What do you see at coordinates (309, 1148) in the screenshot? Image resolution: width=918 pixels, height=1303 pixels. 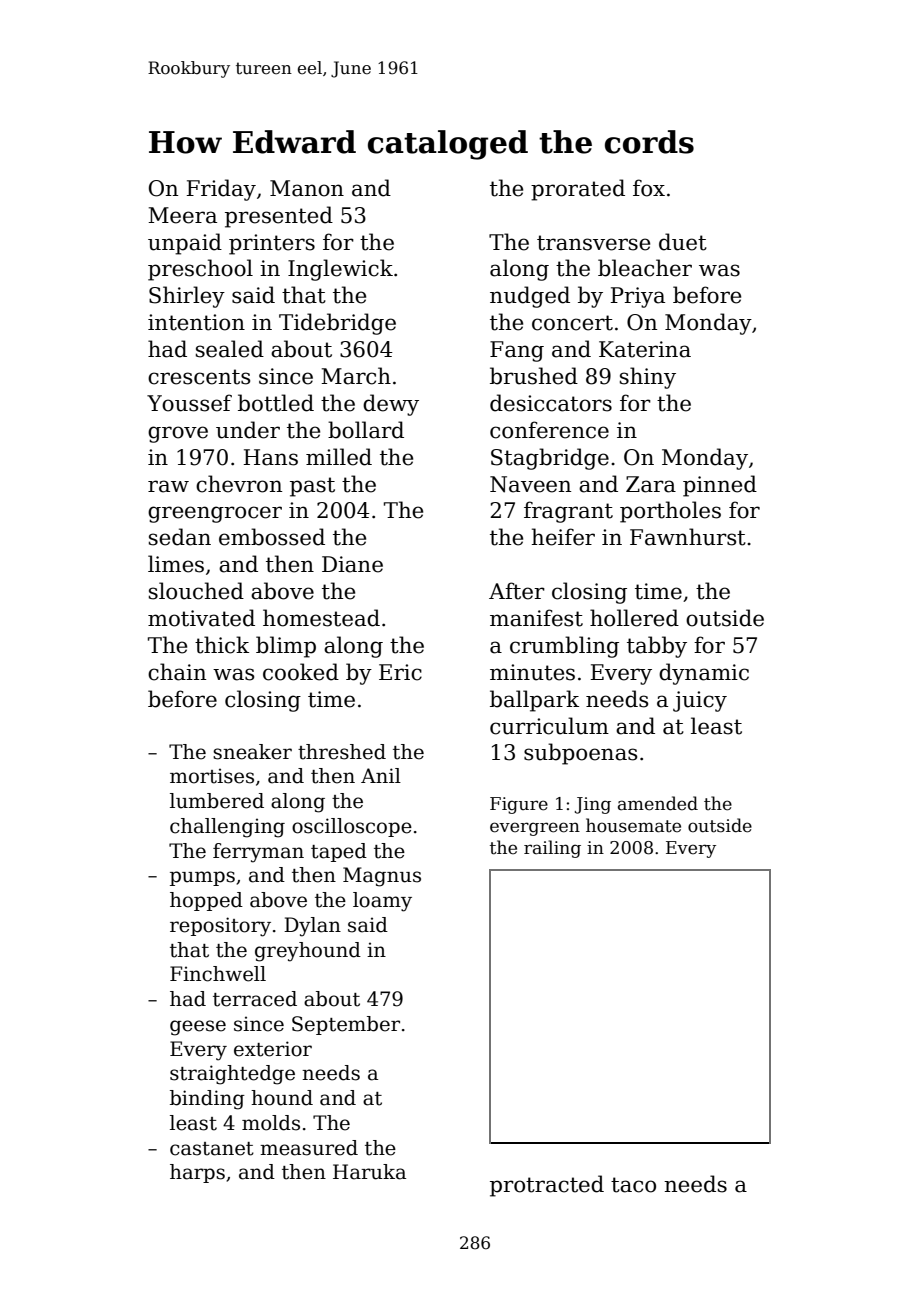 I see `measured` at bounding box center [309, 1148].
